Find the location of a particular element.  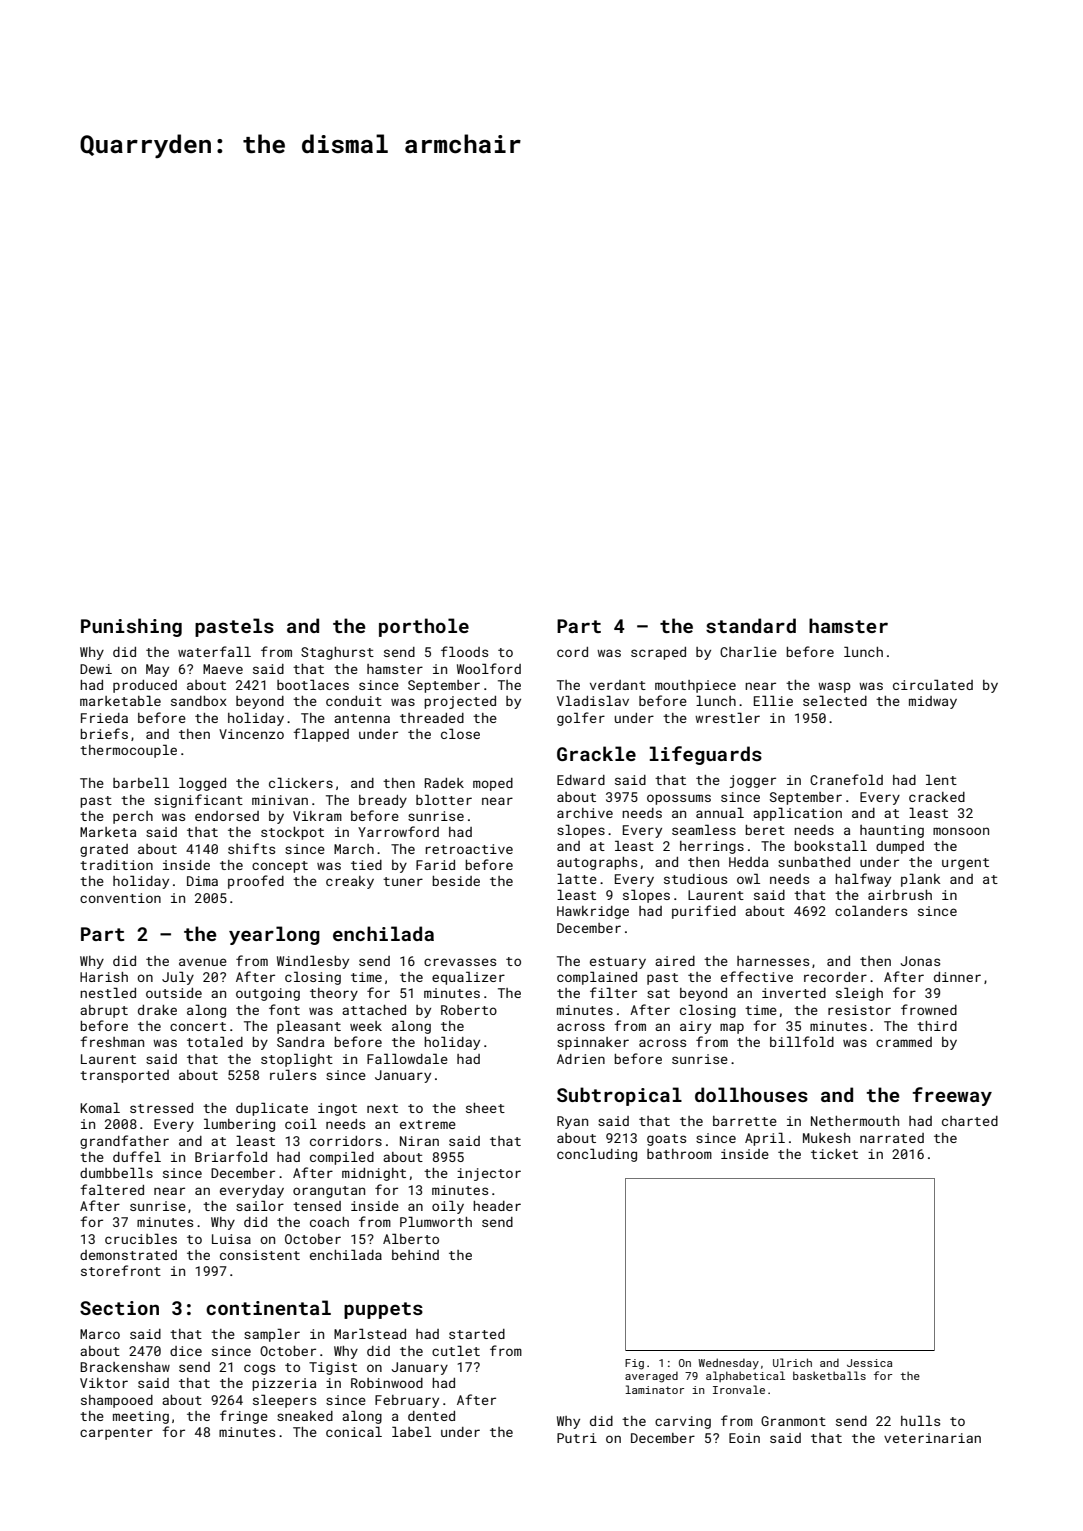

waterfall is located at coordinates (214, 651).
